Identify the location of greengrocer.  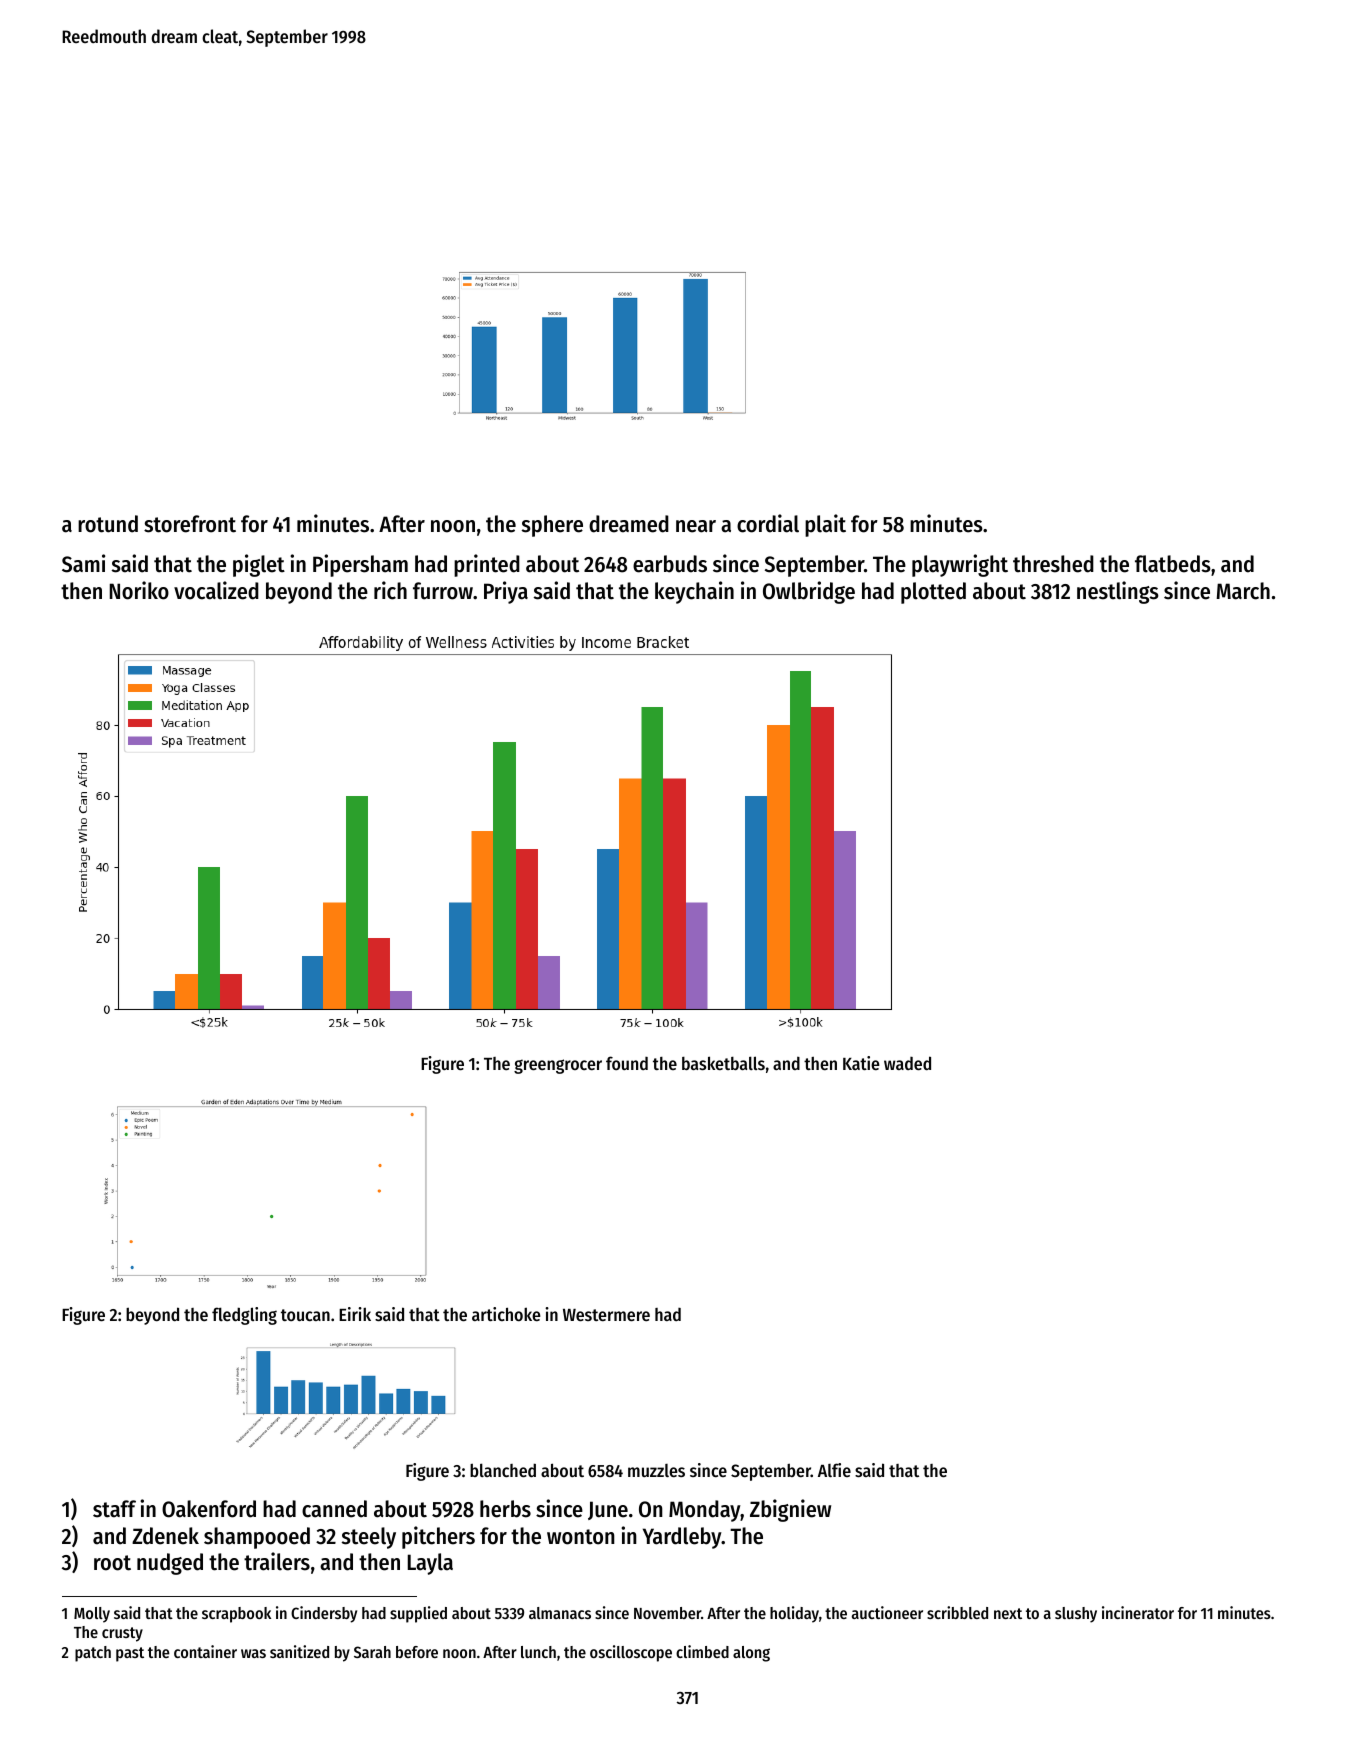
(558, 1066).
